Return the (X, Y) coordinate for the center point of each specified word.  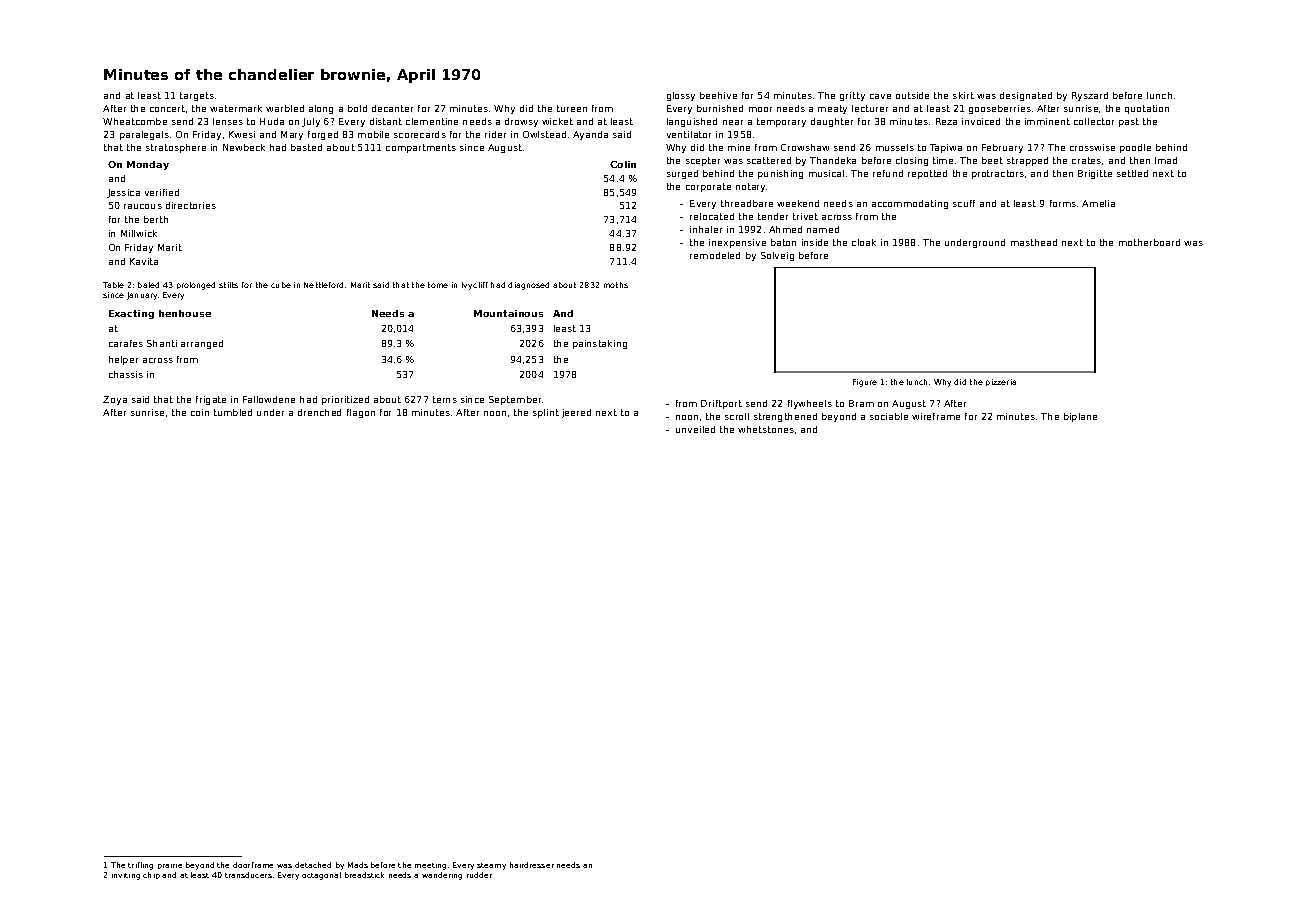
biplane (1080, 417)
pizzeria (1001, 382)
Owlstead (544, 134)
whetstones (766, 429)
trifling (140, 866)
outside (912, 95)
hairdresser (532, 865)
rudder (479, 875)
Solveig (777, 256)
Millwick (139, 233)
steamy (491, 866)
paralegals (144, 135)
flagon (361, 413)
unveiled (695, 429)
